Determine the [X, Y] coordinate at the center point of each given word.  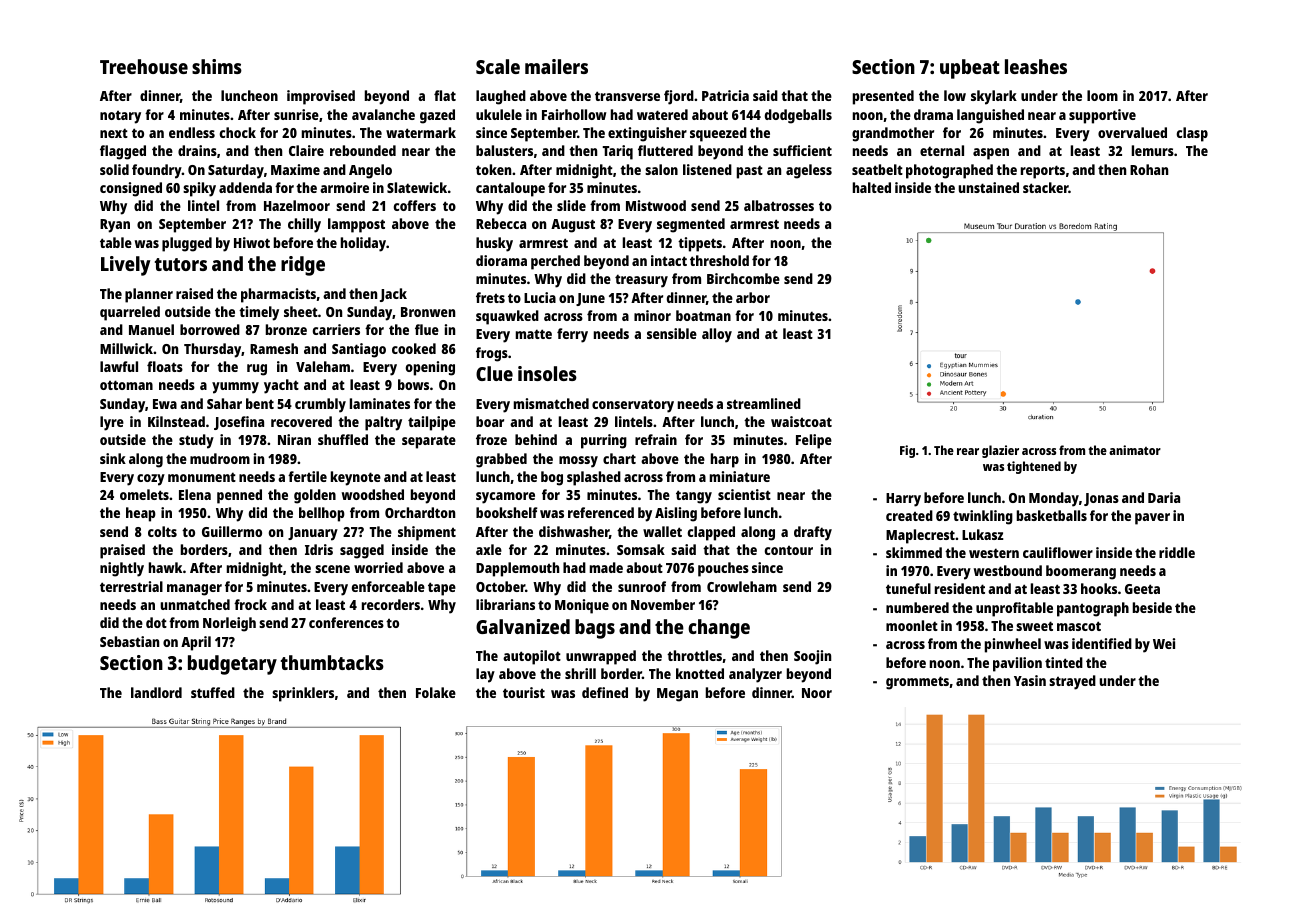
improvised [321, 97]
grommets [917, 683]
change [719, 629]
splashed [594, 478]
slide [571, 205]
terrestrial [131, 586]
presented [883, 97]
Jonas [1101, 499]
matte [534, 334]
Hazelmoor [297, 205]
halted [872, 187]
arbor [753, 297]
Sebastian [129, 641]
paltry [383, 423]
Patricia [725, 95]
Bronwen [428, 312]
